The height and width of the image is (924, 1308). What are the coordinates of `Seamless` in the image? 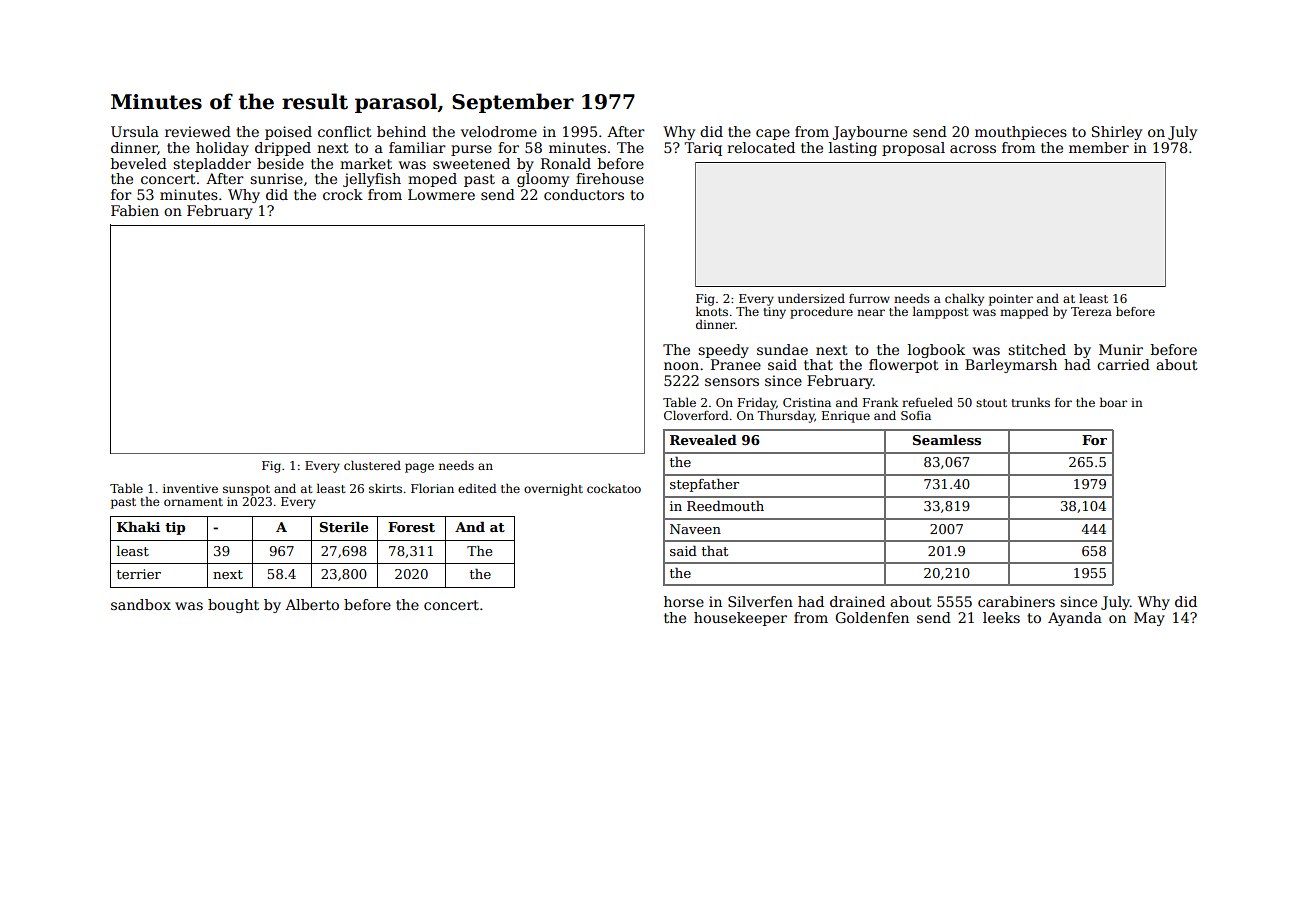 It's located at (947, 439).
